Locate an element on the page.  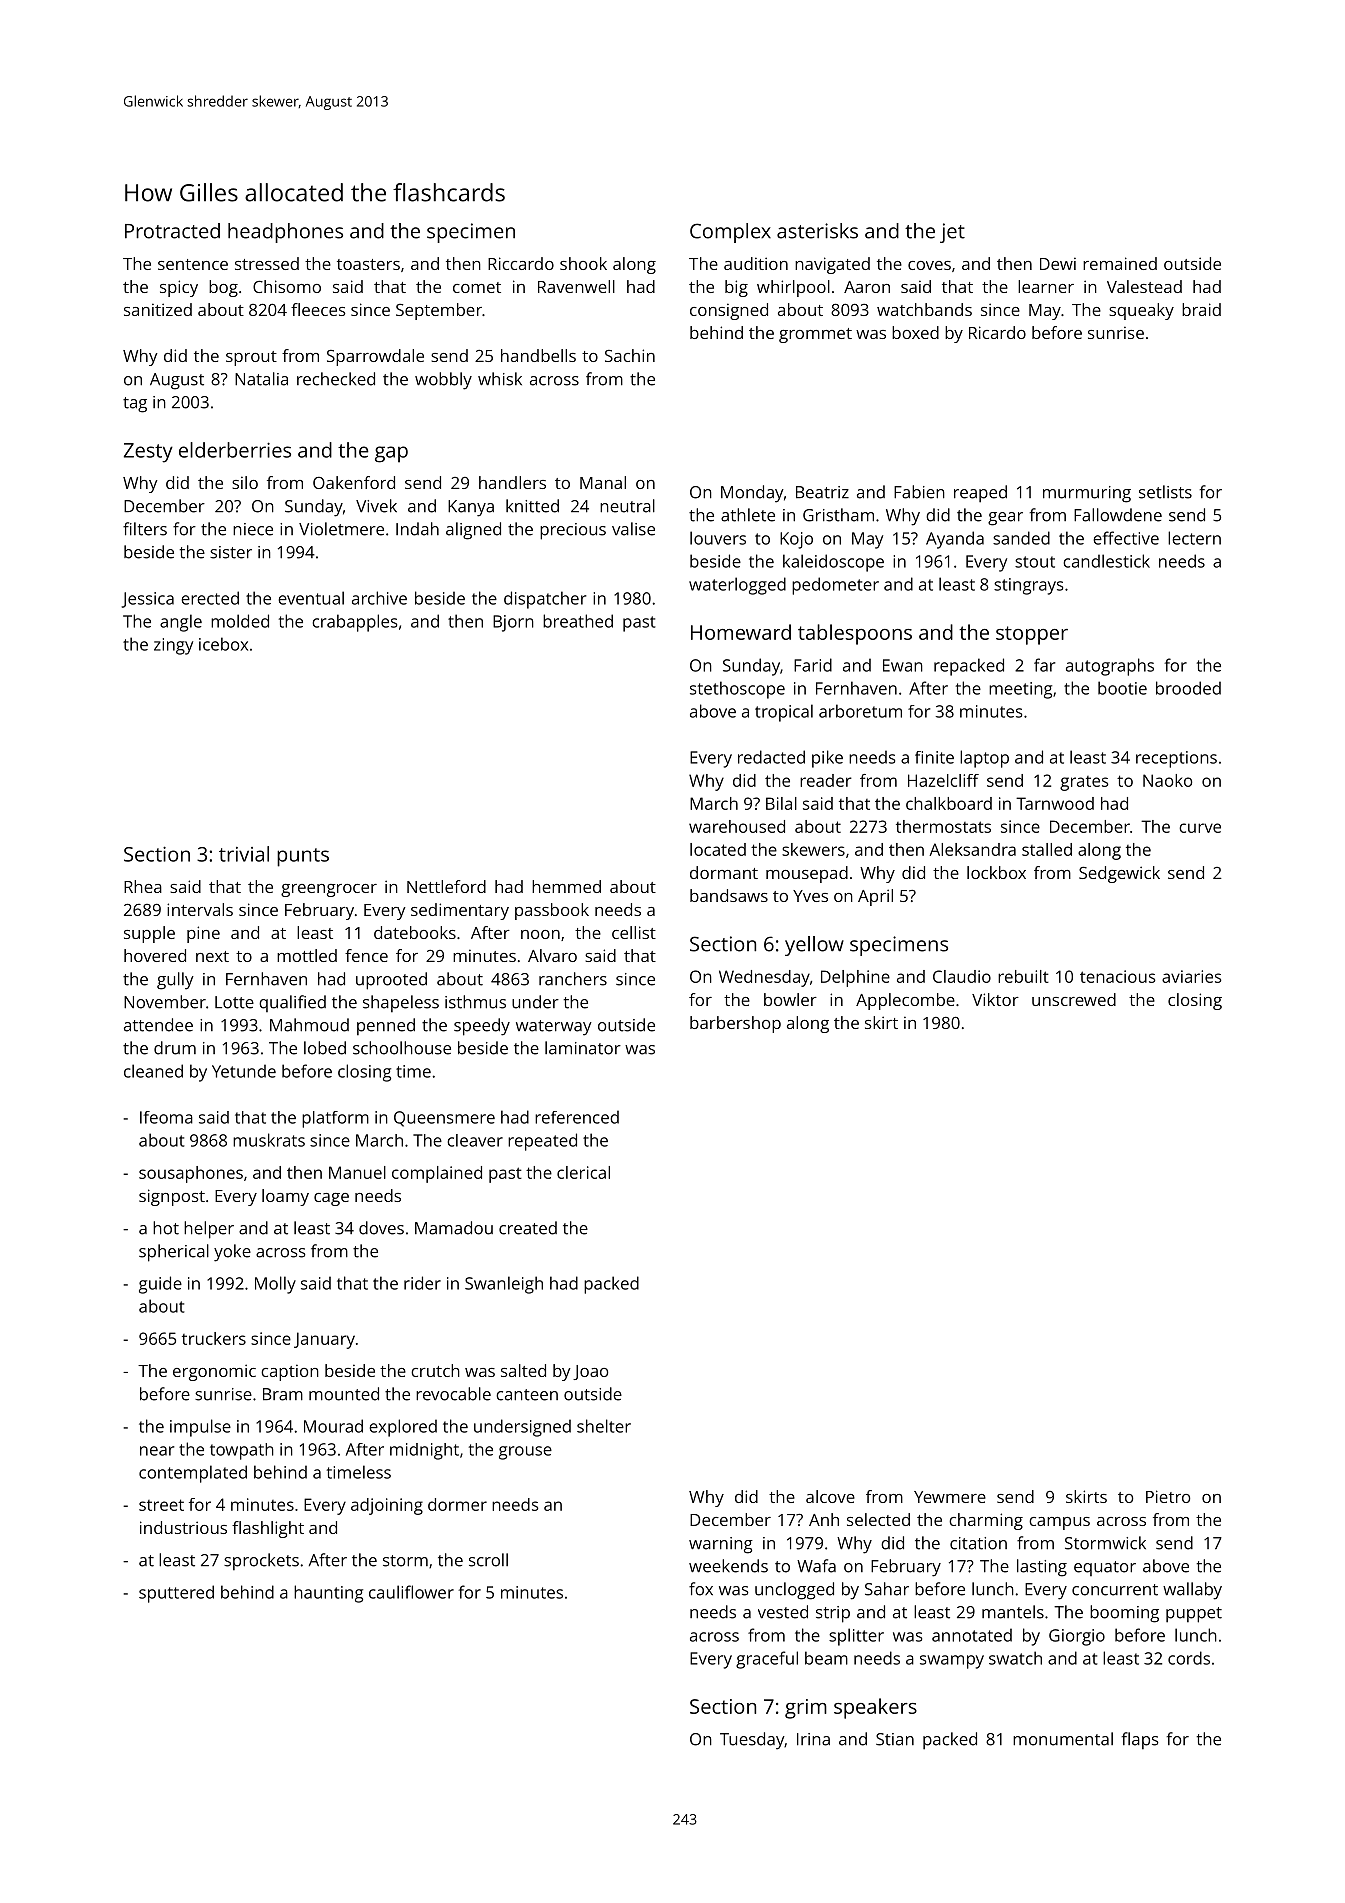
Claudio is located at coordinates (962, 976).
